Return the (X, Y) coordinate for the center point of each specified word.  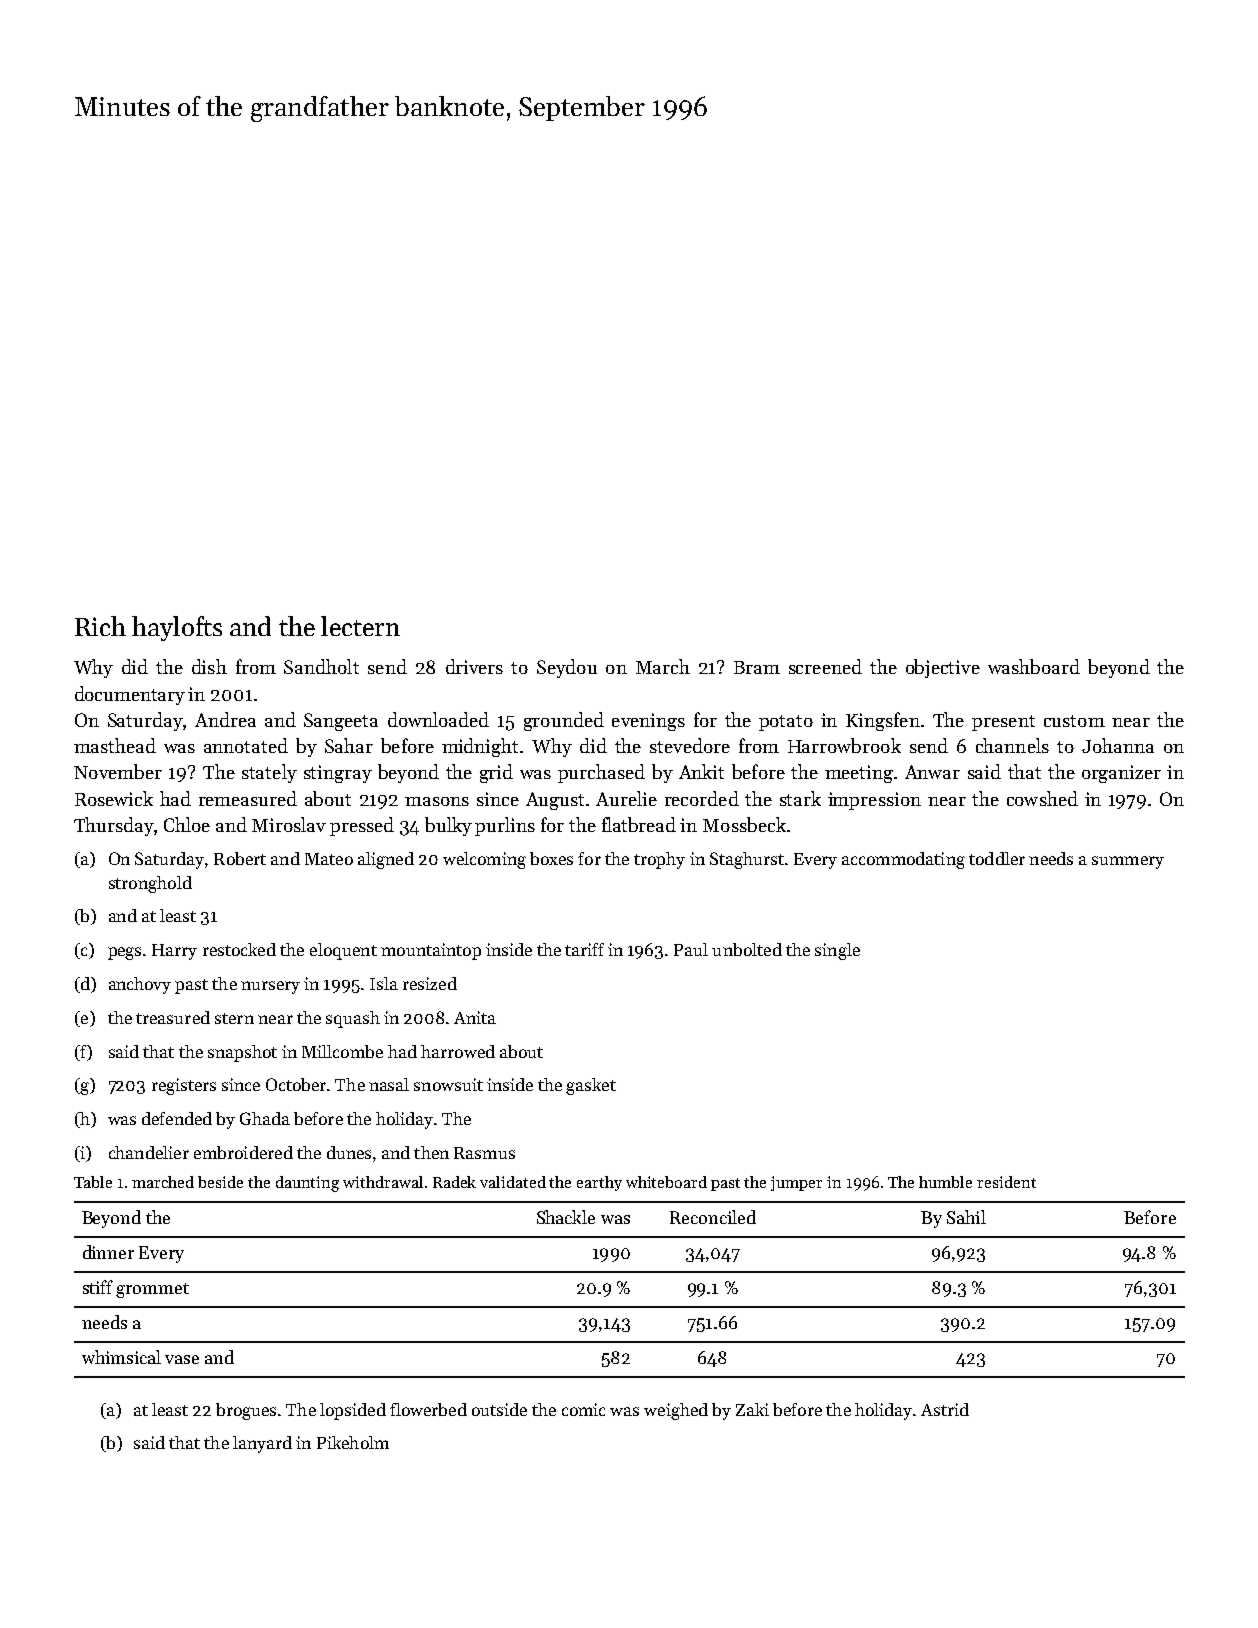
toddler (997, 858)
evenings (648, 722)
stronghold (150, 884)
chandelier (149, 1152)
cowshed (1042, 798)
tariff (584, 949)
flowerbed (428, 1409)
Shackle (566, 1217)
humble (945, 1182)
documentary (130, 695)
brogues (246, 1411)
